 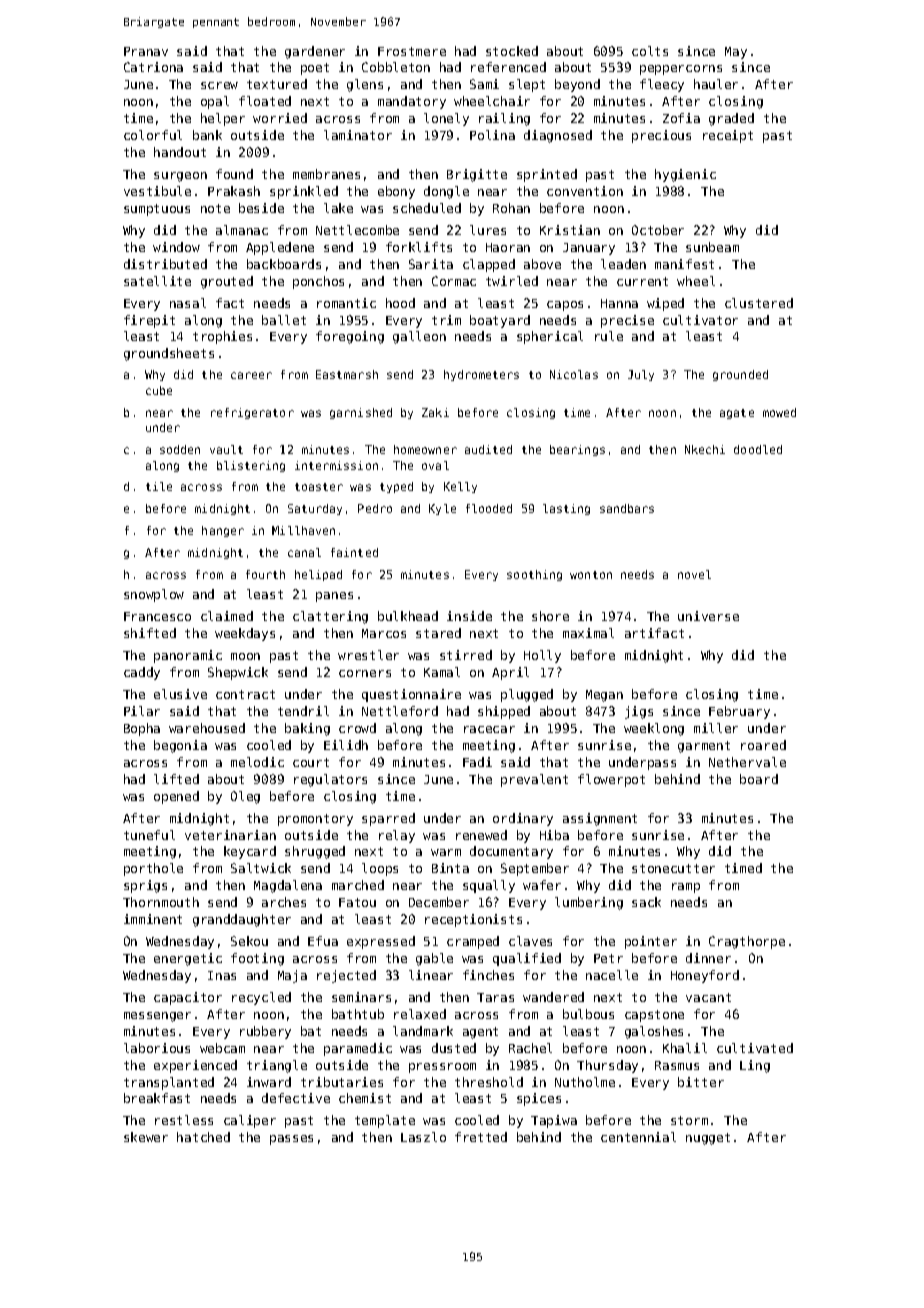 I want to click on skewer, so click(x=146, y=1137).
